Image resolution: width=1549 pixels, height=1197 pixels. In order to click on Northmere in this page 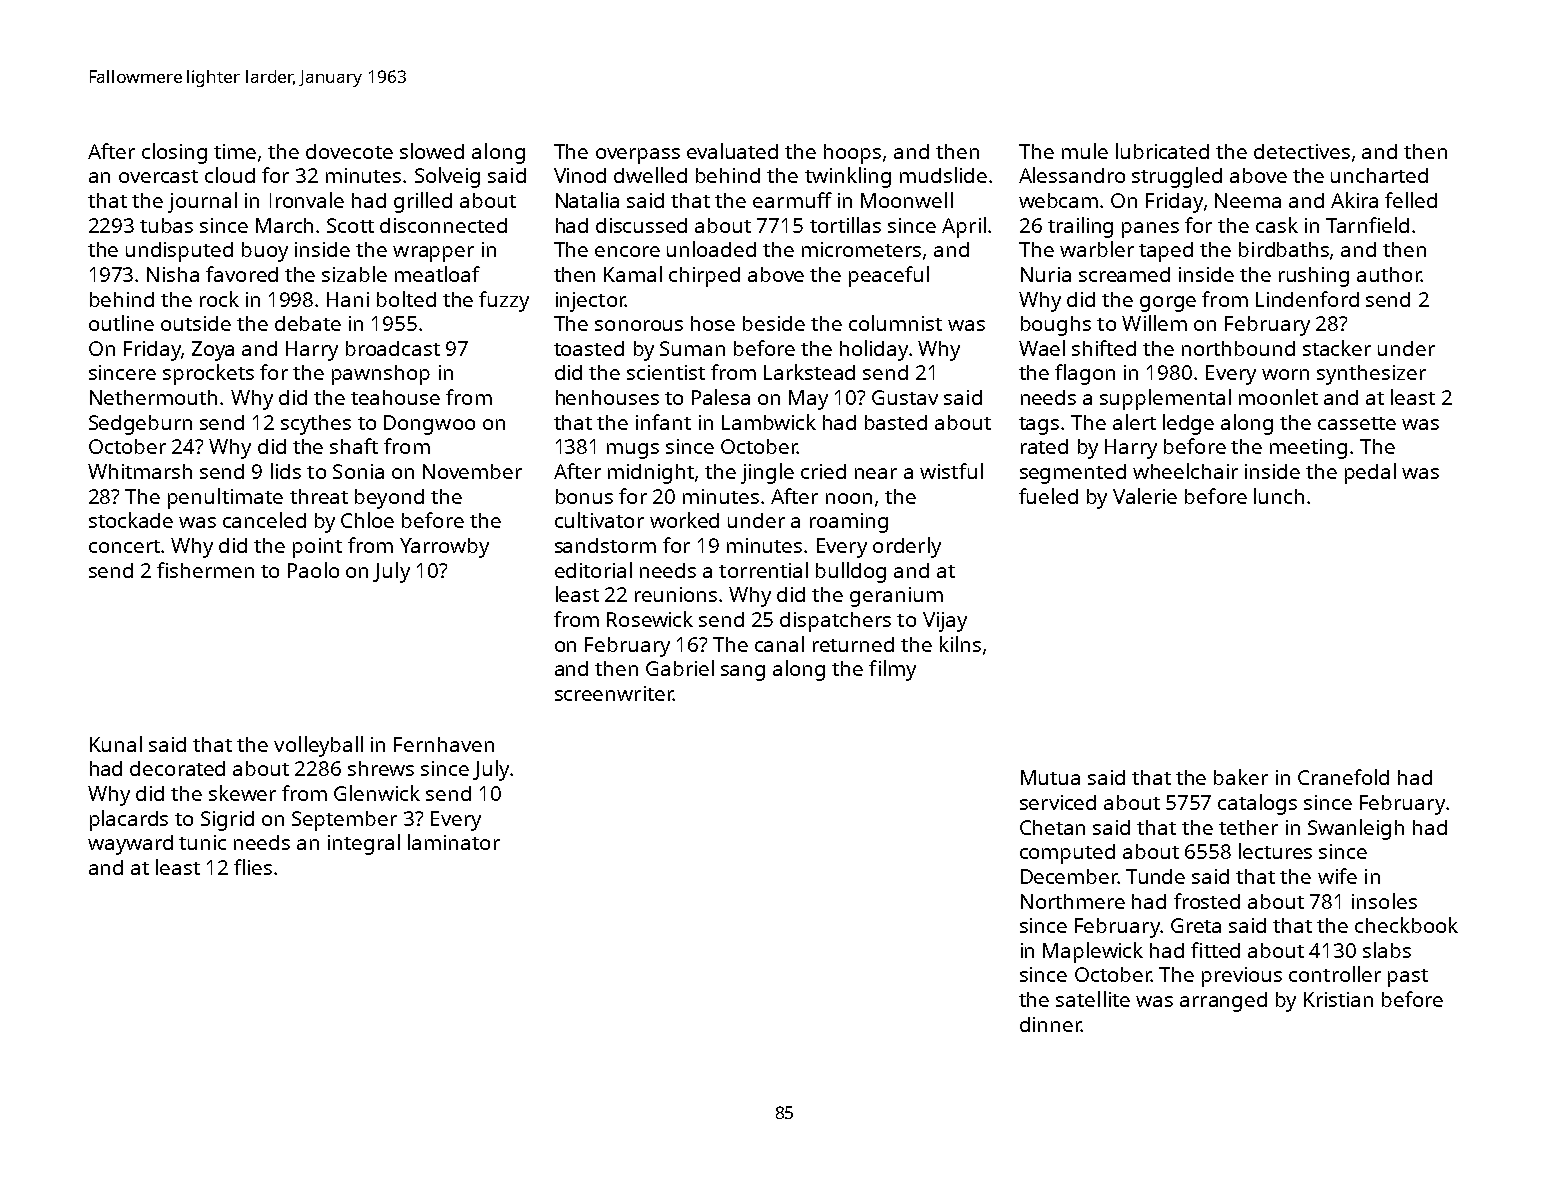, I will do `click(1073, 901)`.
